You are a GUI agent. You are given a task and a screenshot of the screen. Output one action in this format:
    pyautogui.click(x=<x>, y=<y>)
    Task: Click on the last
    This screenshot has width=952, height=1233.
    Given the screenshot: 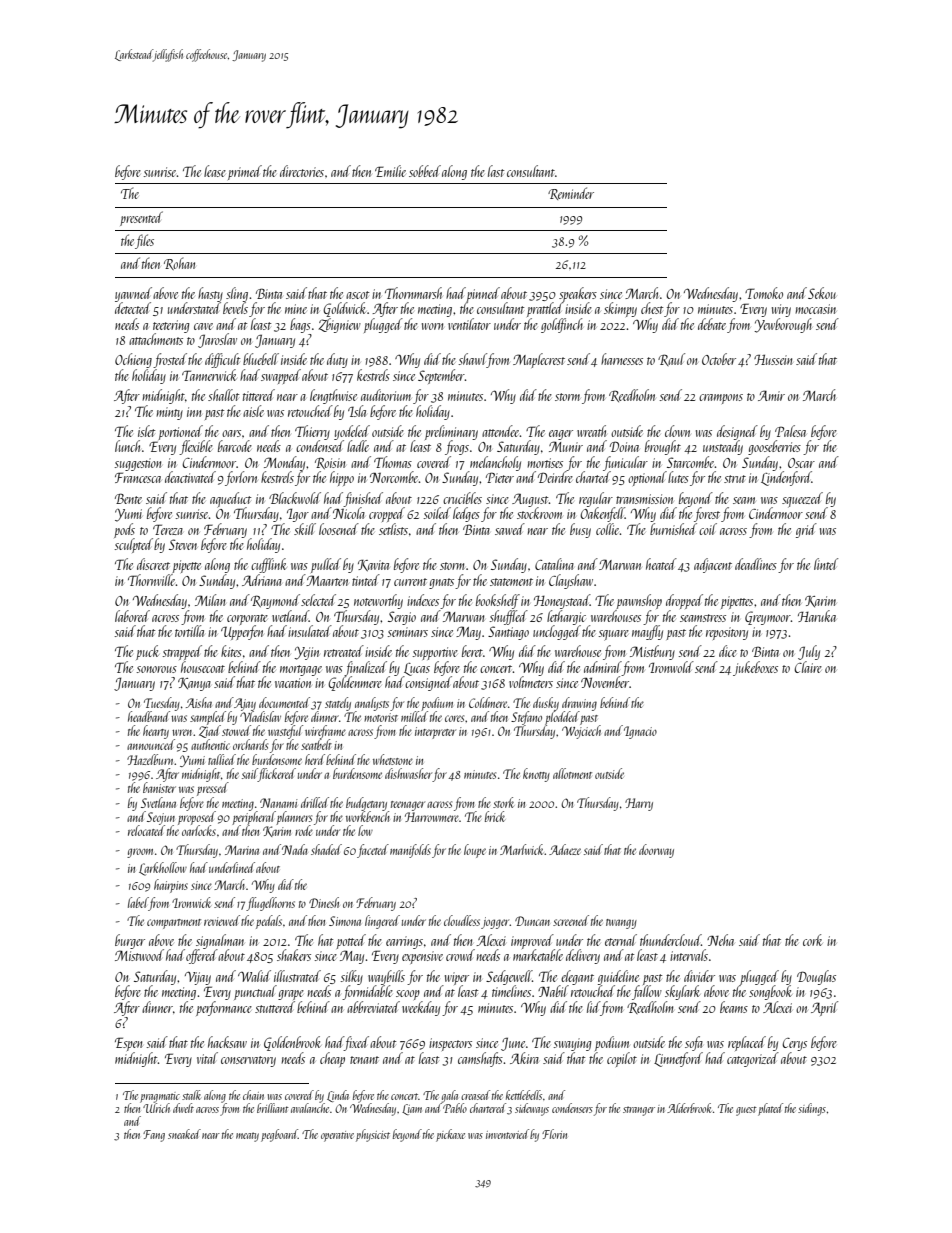 What is the action you would take?
    pyautogui.click(x=496, y=171)
